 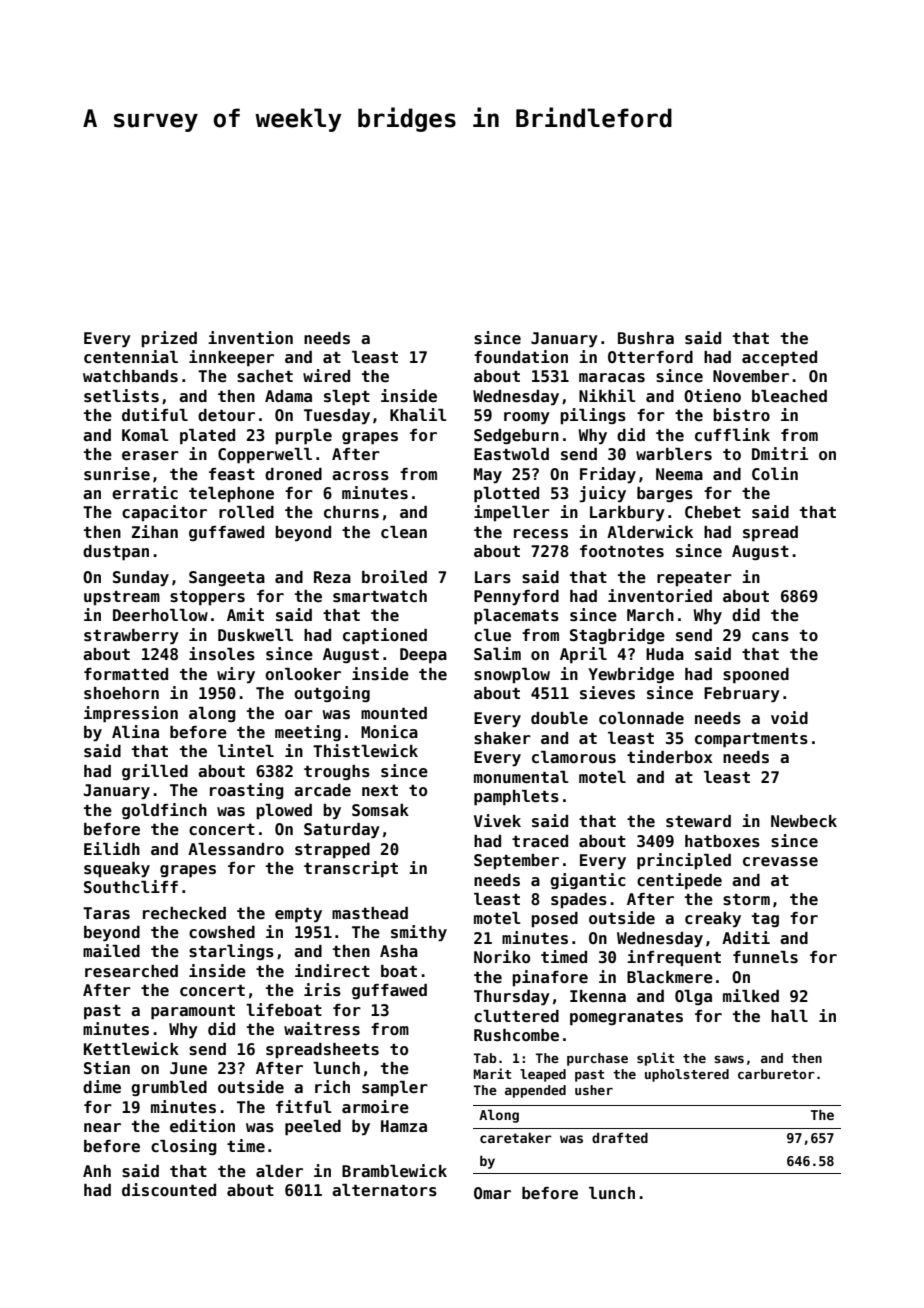 I want to click on alternators, so click(x=384, y=1190).
